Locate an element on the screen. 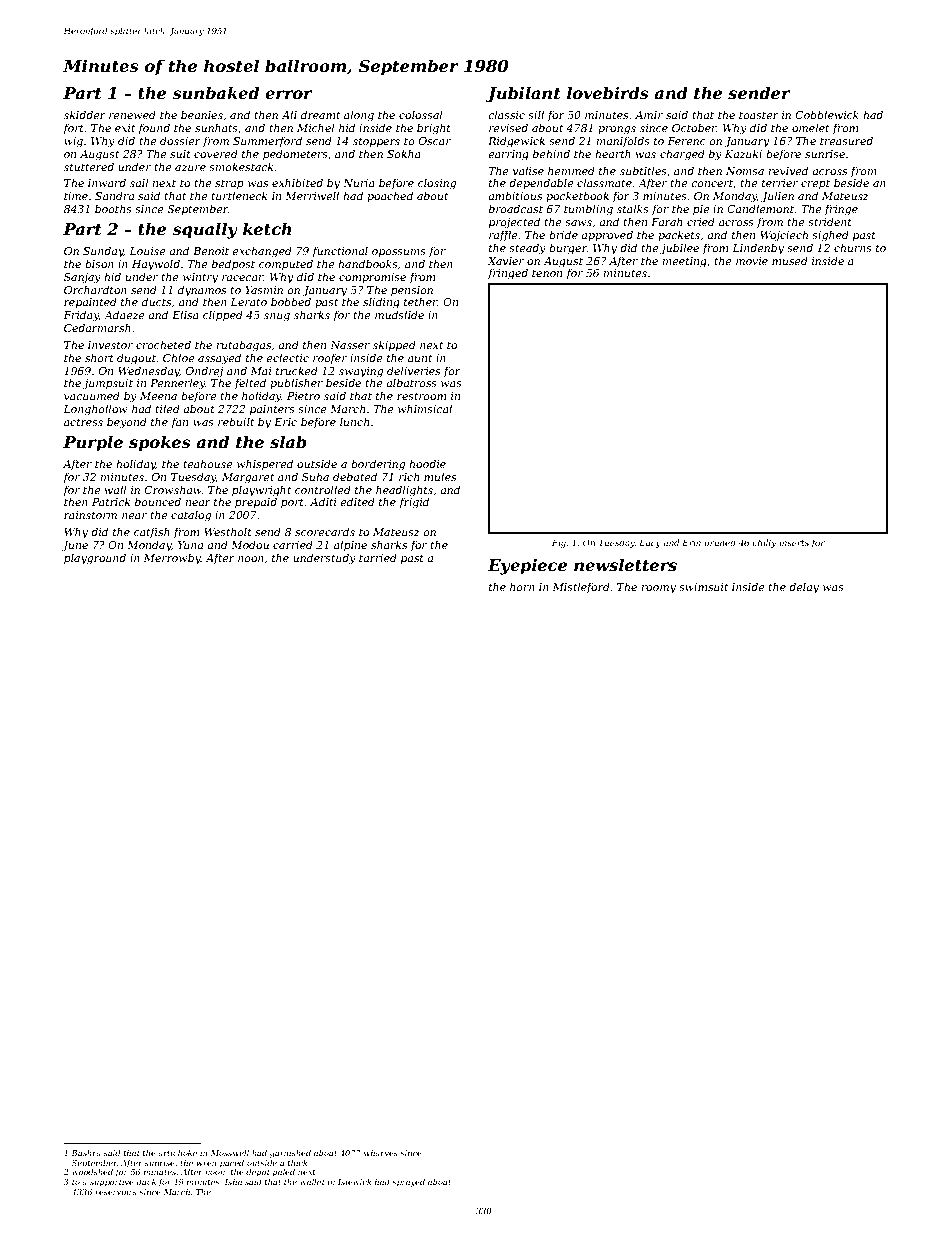 The image size is (952, 1233). Merrowby is located at coordinates (172, 559).
